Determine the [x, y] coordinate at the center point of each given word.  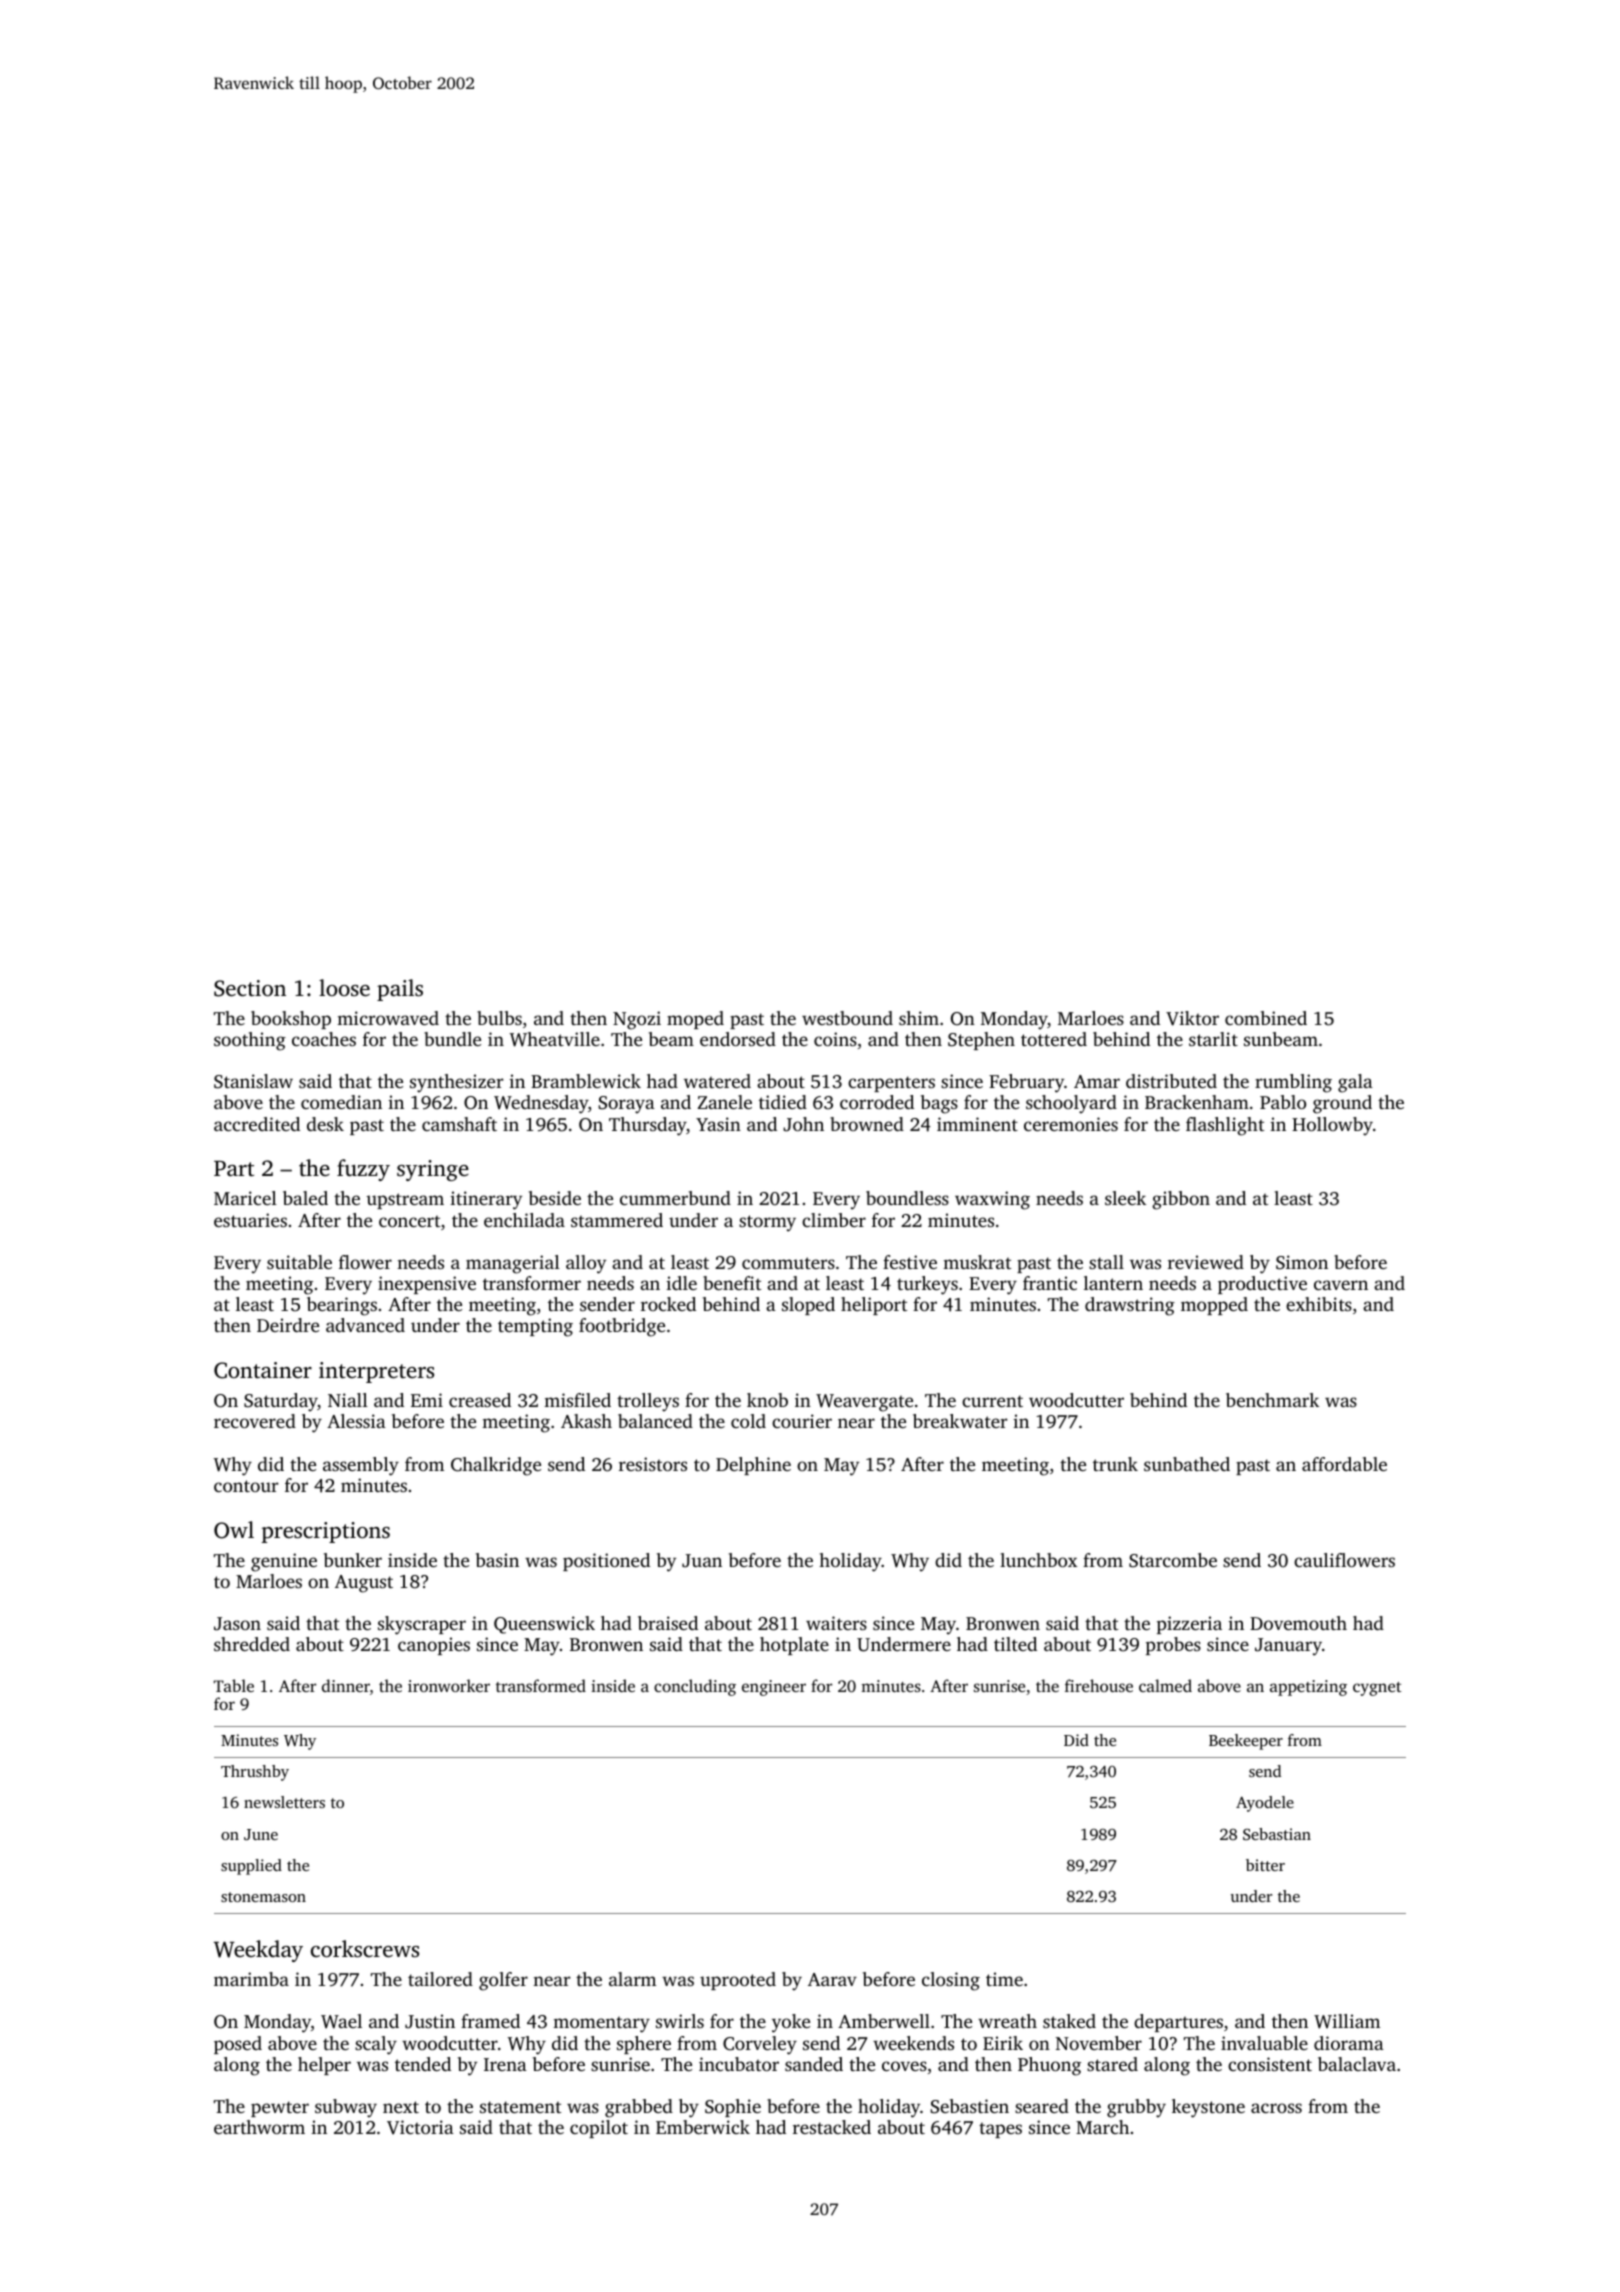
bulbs [499, 1018]
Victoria [420, 2127]
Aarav [832, 1979]
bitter [1265, 1865]
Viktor [1192, 1018]
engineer [774, 1688]
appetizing [1308, 1688]
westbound [847, 1018]
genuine [284, 1562]
